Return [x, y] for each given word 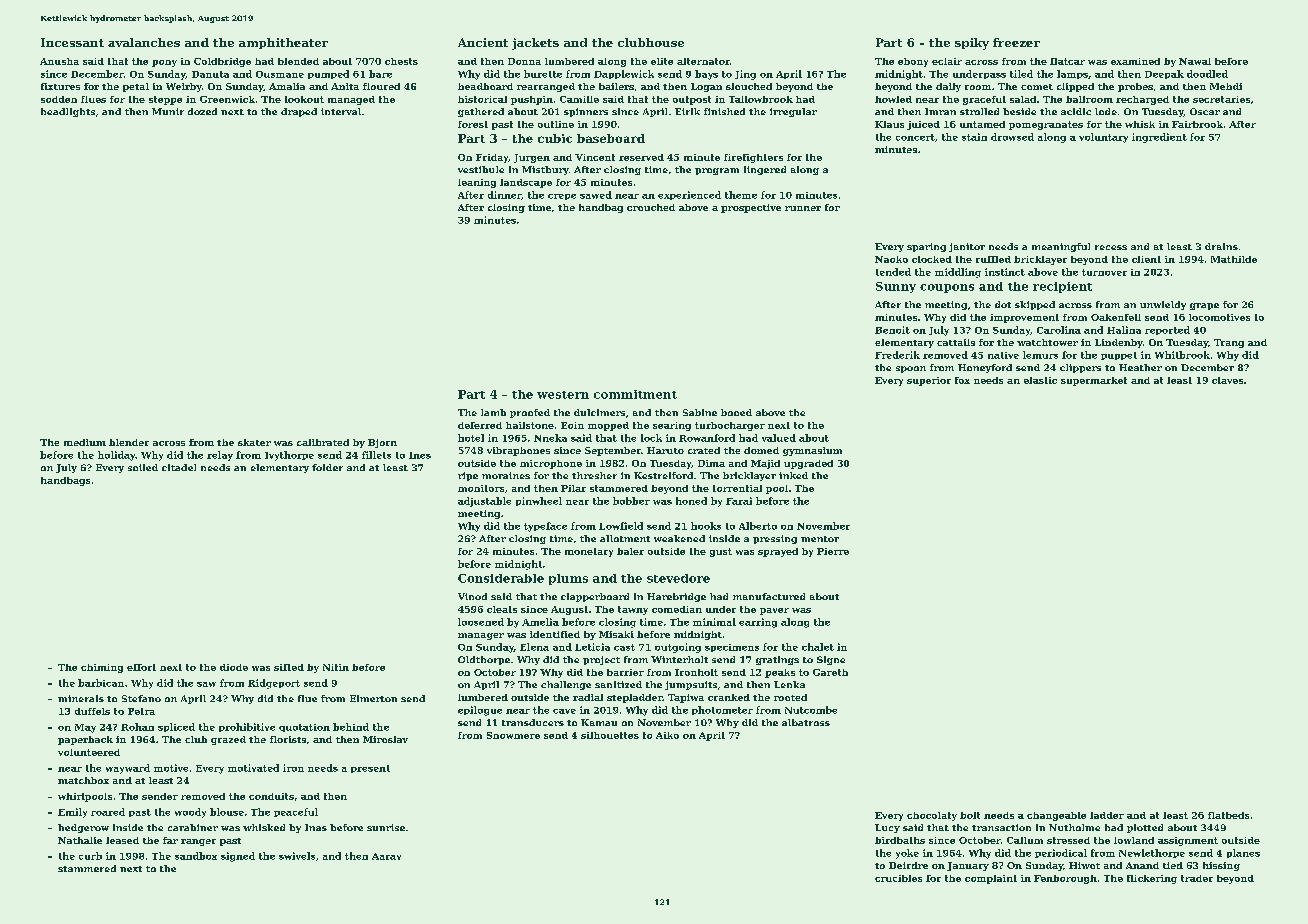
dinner [504, 195]
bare [380, 74]
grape [1204, 306]
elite [662, 61]
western [563, 395]
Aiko [667, 735]
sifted [289, 667]
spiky [972, 44]
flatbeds [1228, 815]
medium [85, 442]
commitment [635, 394]
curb [90, 856]
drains [1221, 246]
